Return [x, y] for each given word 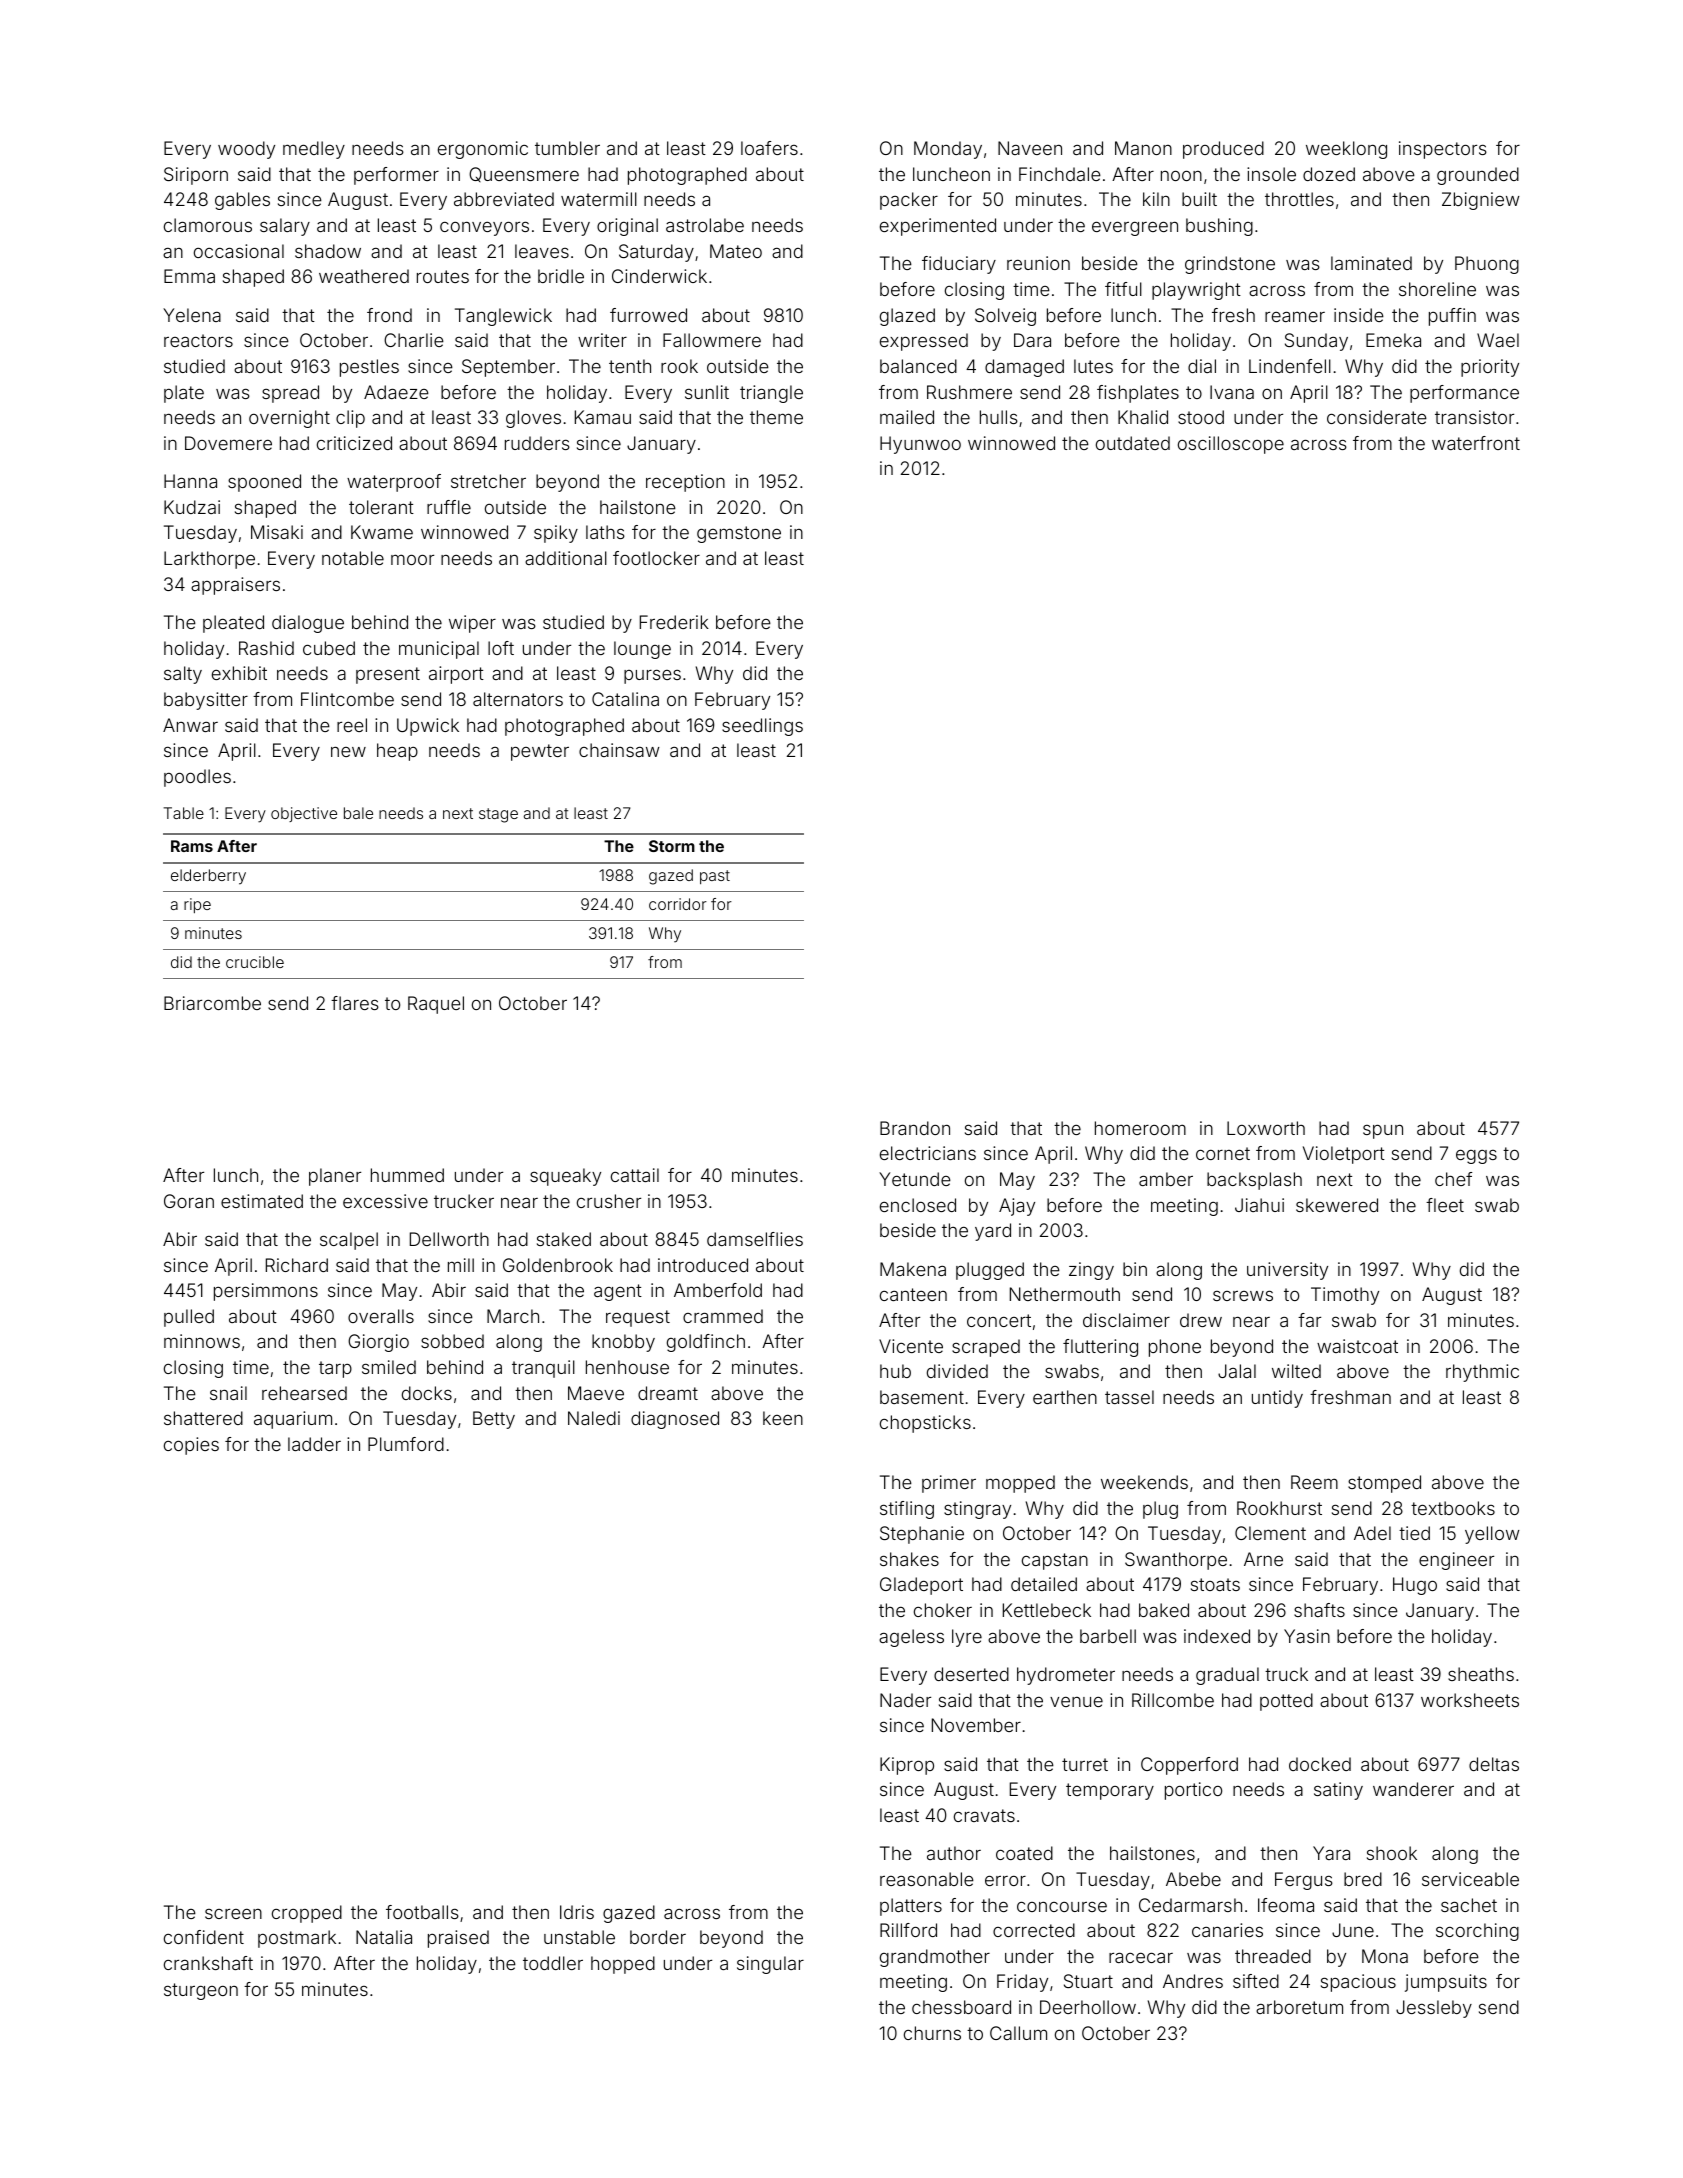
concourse [1062, 1906]
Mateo [736, 251]
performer [396, 176]
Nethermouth [1065, 1294]
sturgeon [201, 1991]
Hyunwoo [920, 445]
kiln [1156, 199]
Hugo [1415, 1586]
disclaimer [1126, 1320]
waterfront [1476, 443]
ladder [314, 1444]
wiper [472, 624]
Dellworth [449, 1239]
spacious [1358, 1983]
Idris [577, 1912]
